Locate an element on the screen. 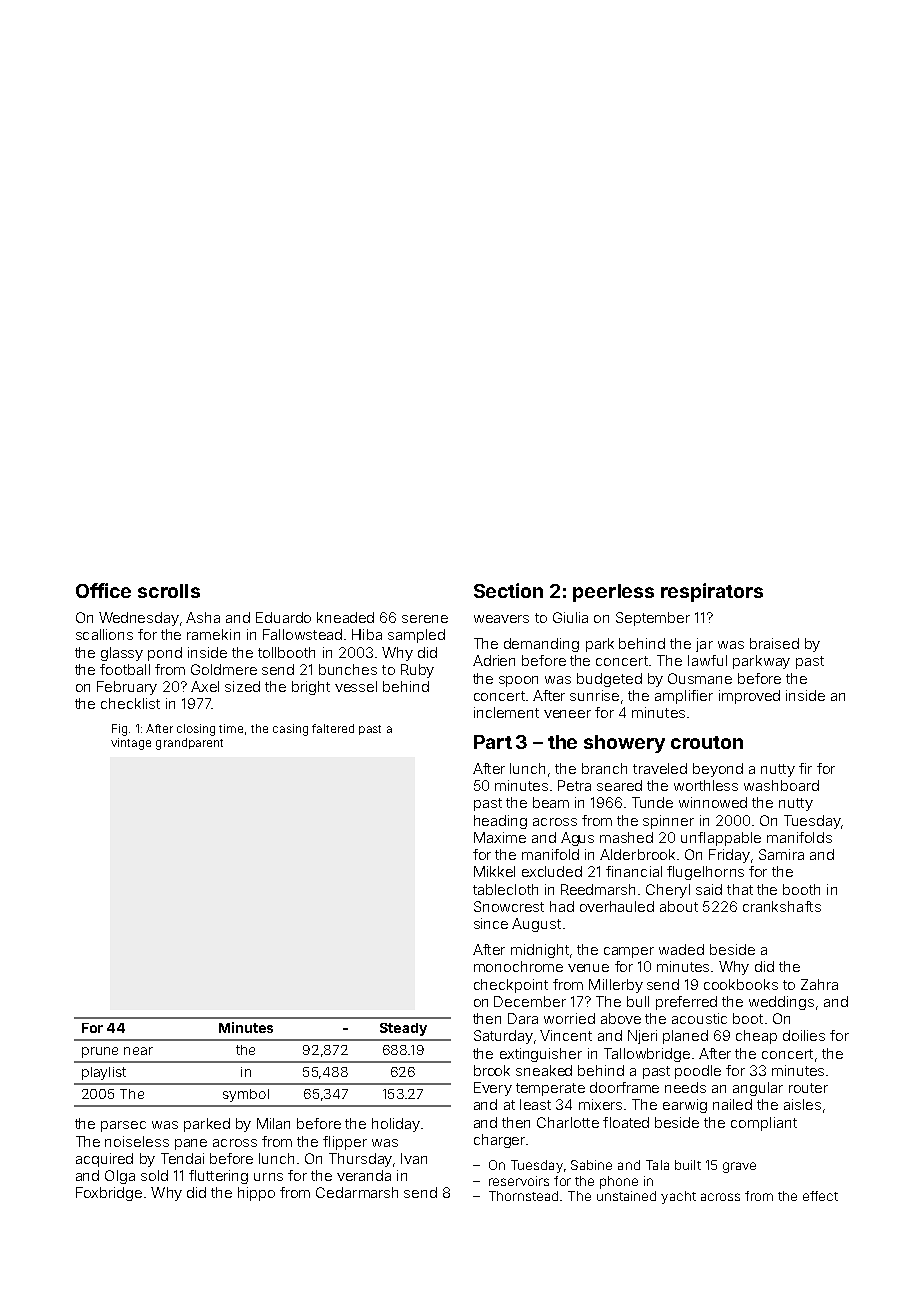 The image size is (924, 1308). braised is located at coordinates (774, 643).
